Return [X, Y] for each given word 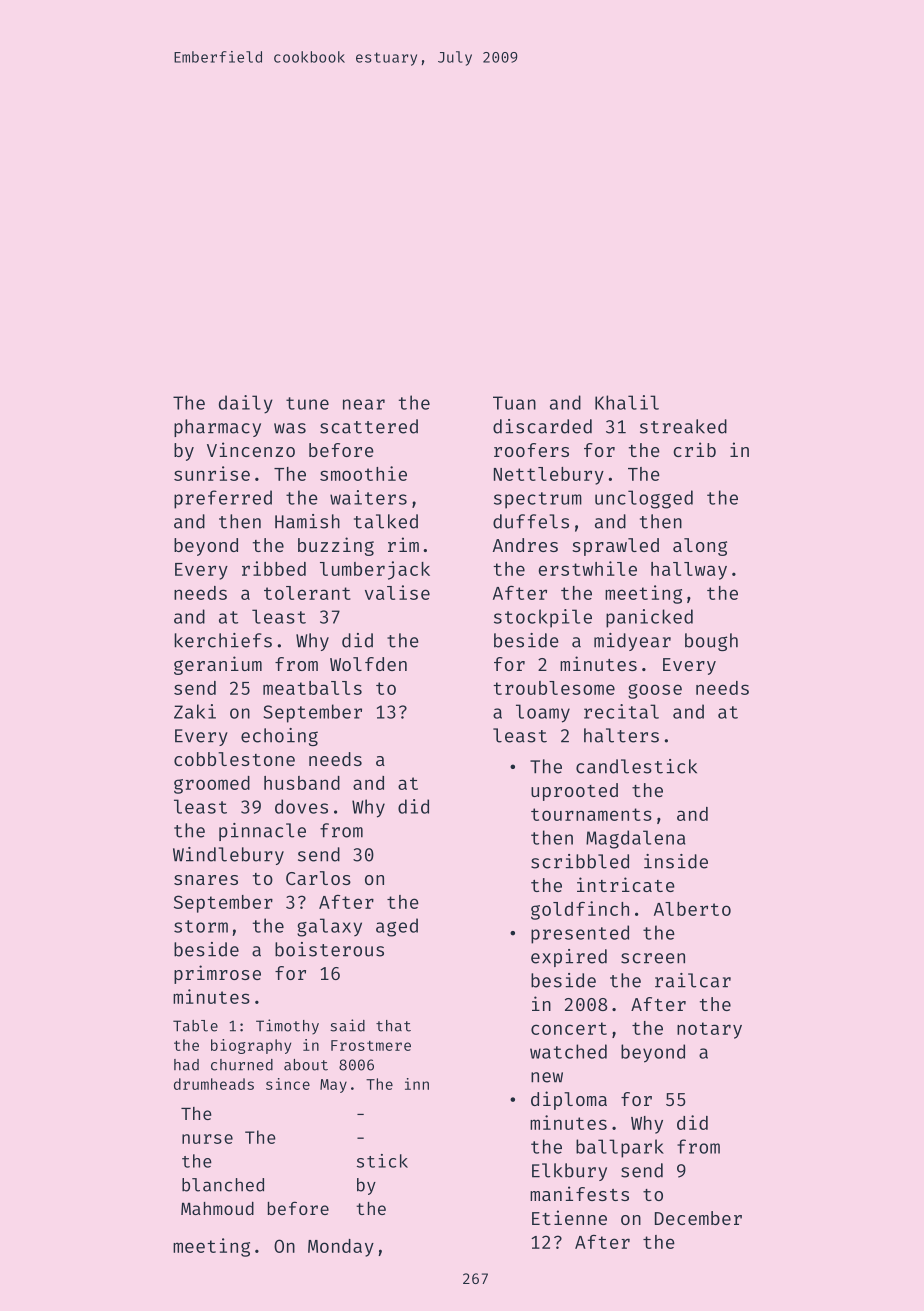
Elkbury [569, 1172]
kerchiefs [223, 640]
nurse [207, 1139]
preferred [223, 499]
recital [621, 711]
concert [569, 1028]
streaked [683, 426]
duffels [531, 521]
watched [568, 1051]
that [393, 1026]
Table [195, 1026]
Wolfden [368, 664]
